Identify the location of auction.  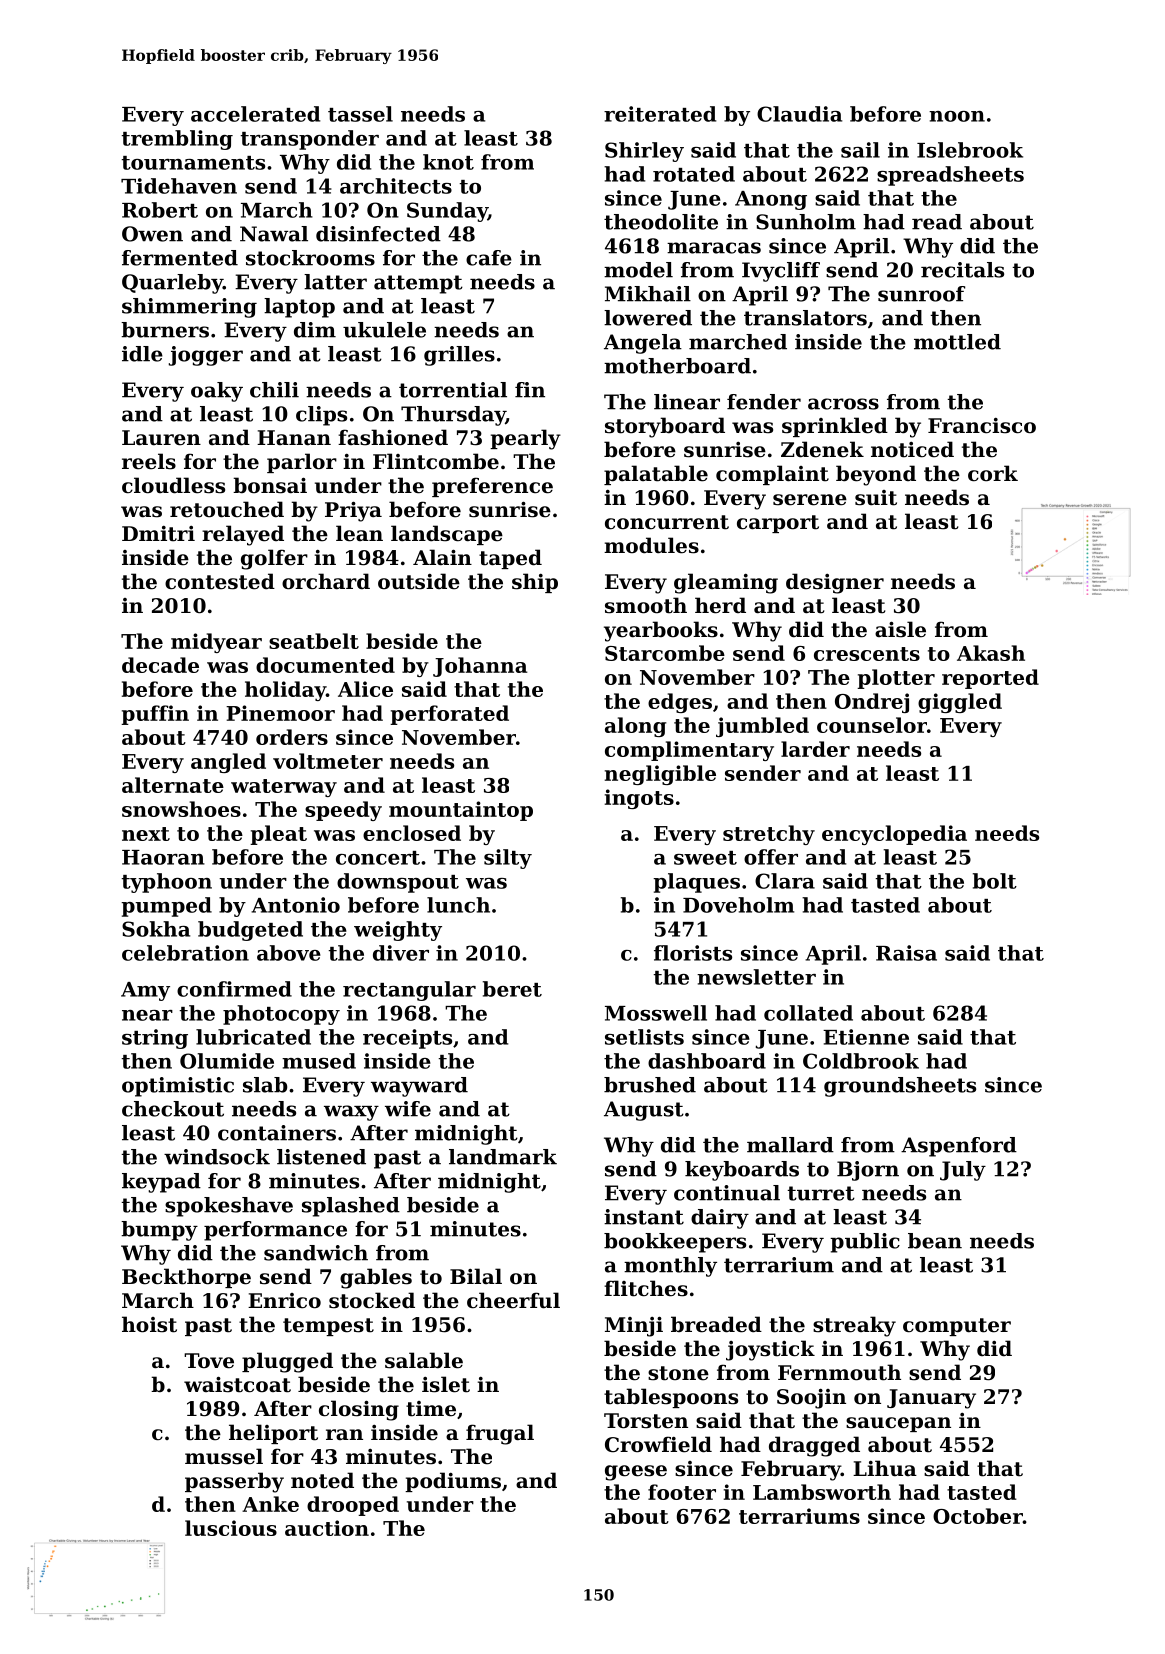
(327, 1528).
